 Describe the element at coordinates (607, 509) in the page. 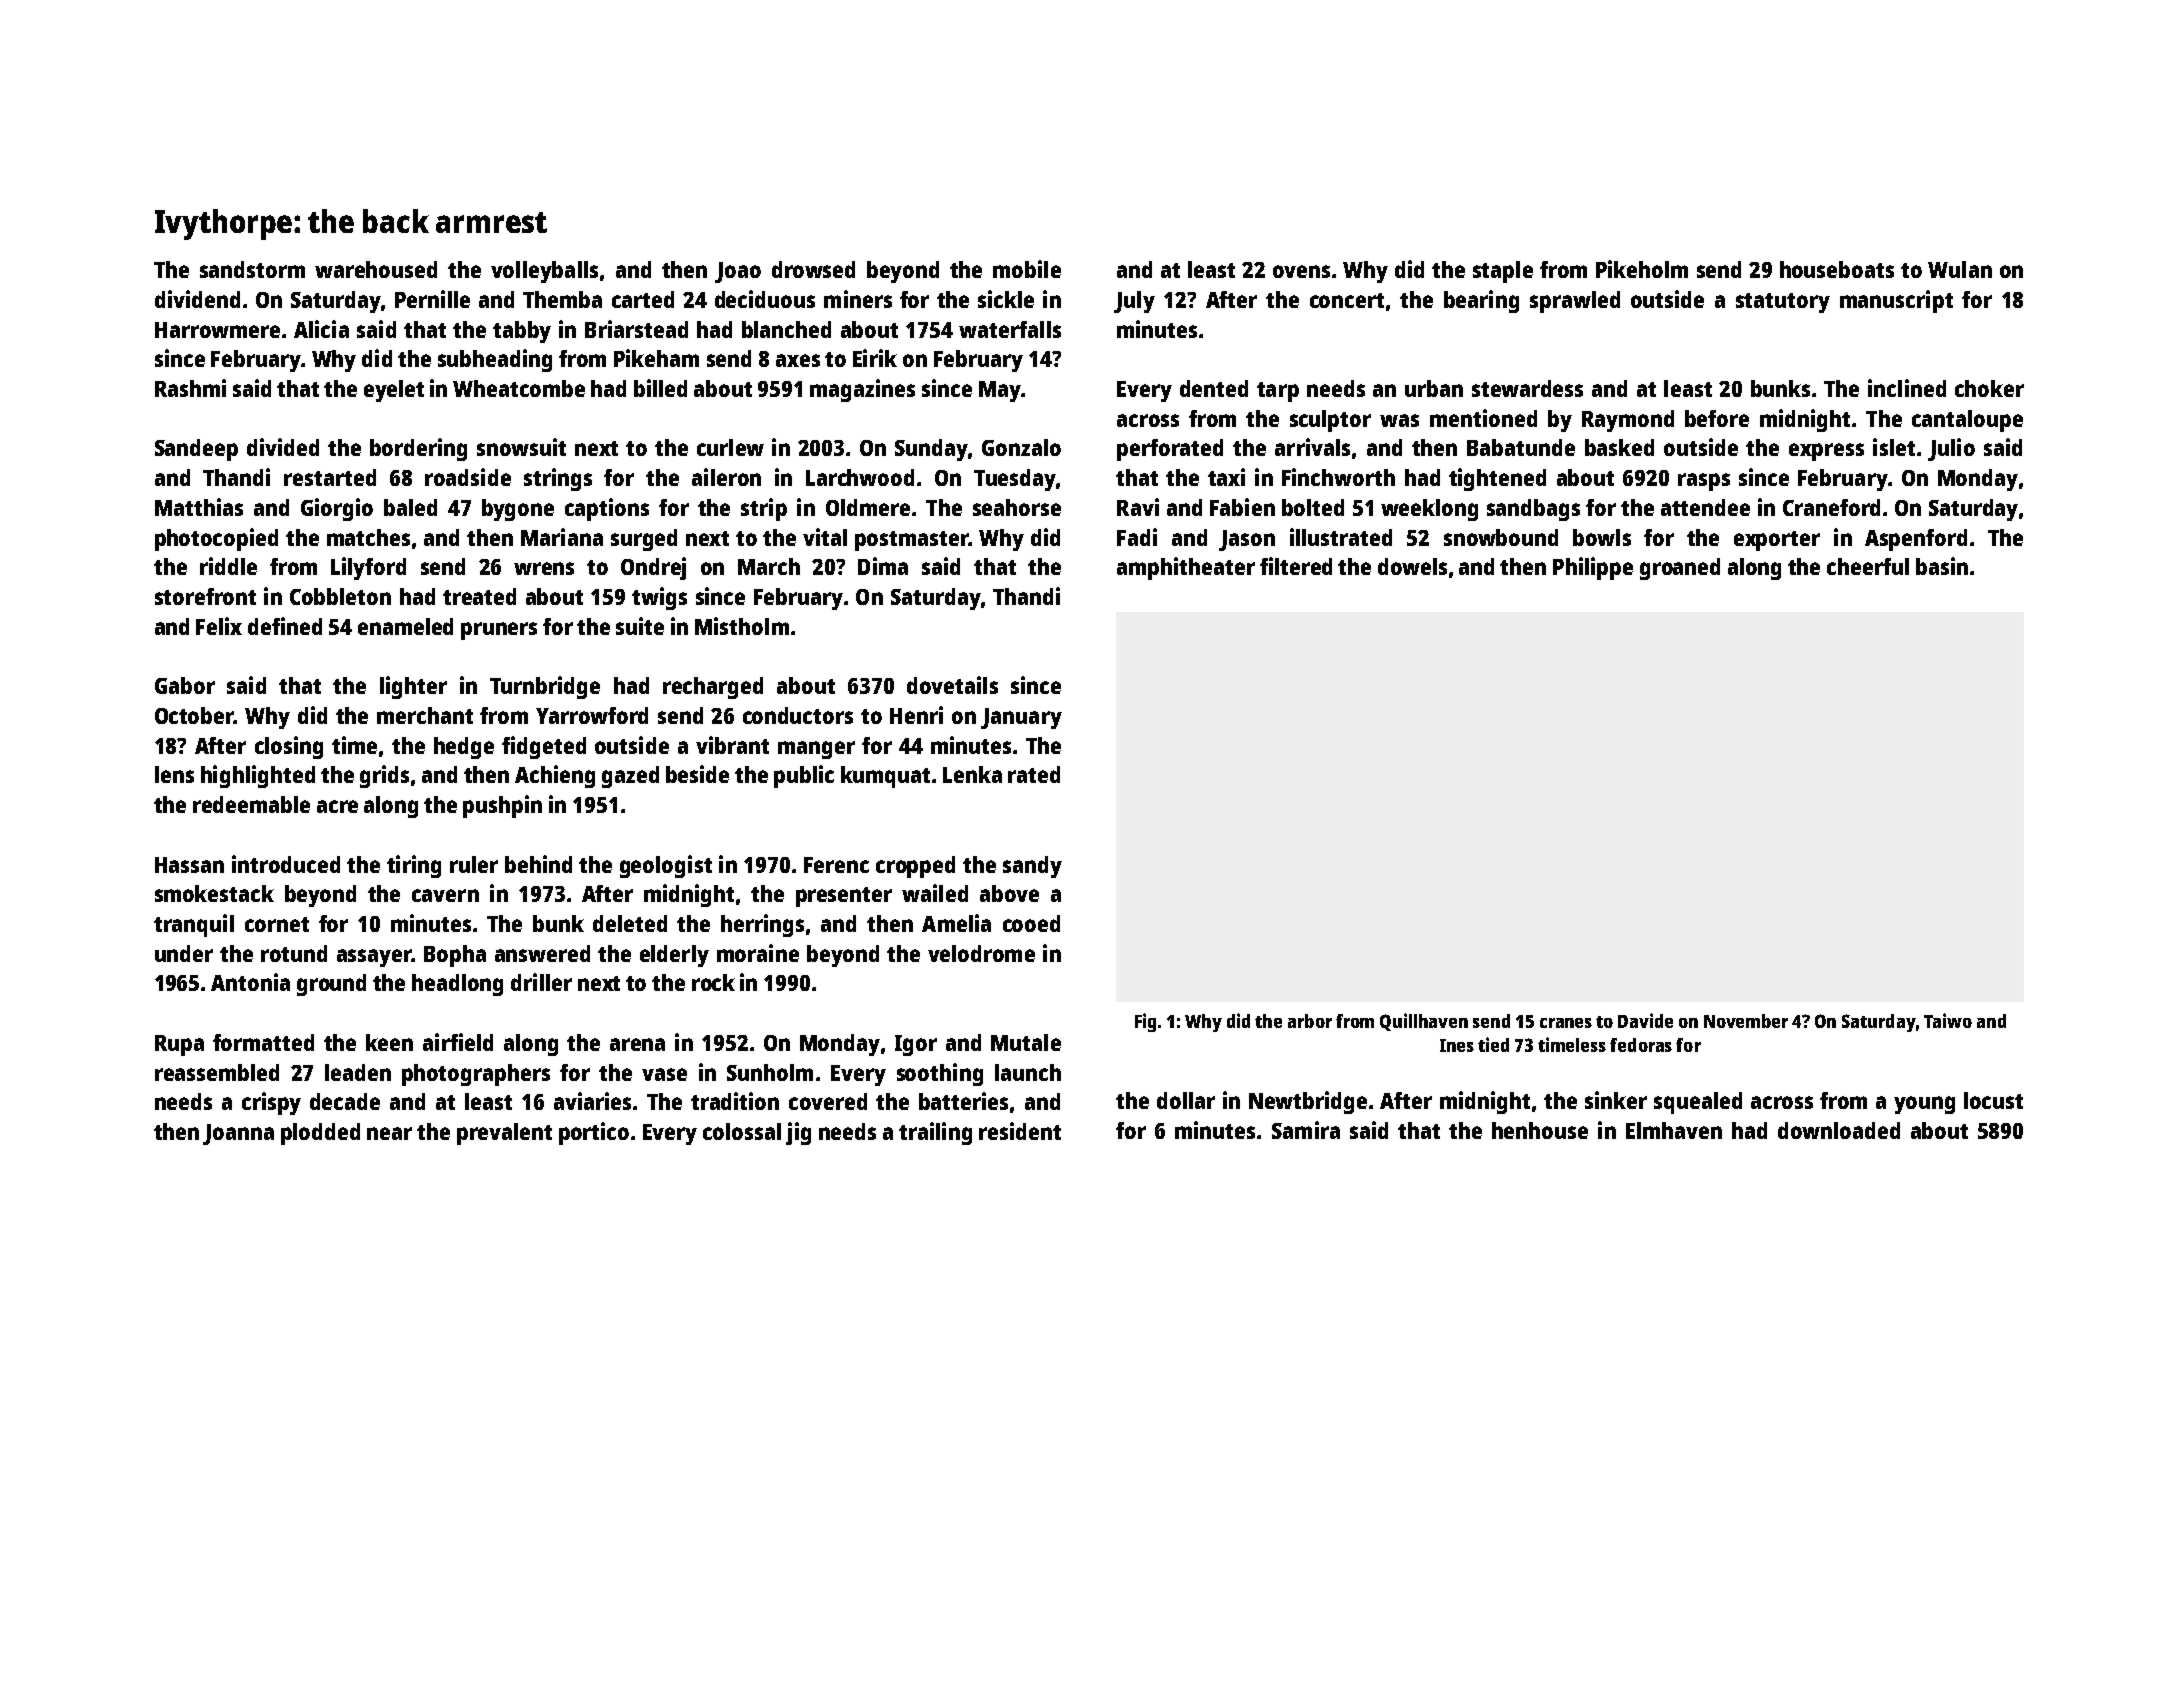

I see `captions` at that location.
